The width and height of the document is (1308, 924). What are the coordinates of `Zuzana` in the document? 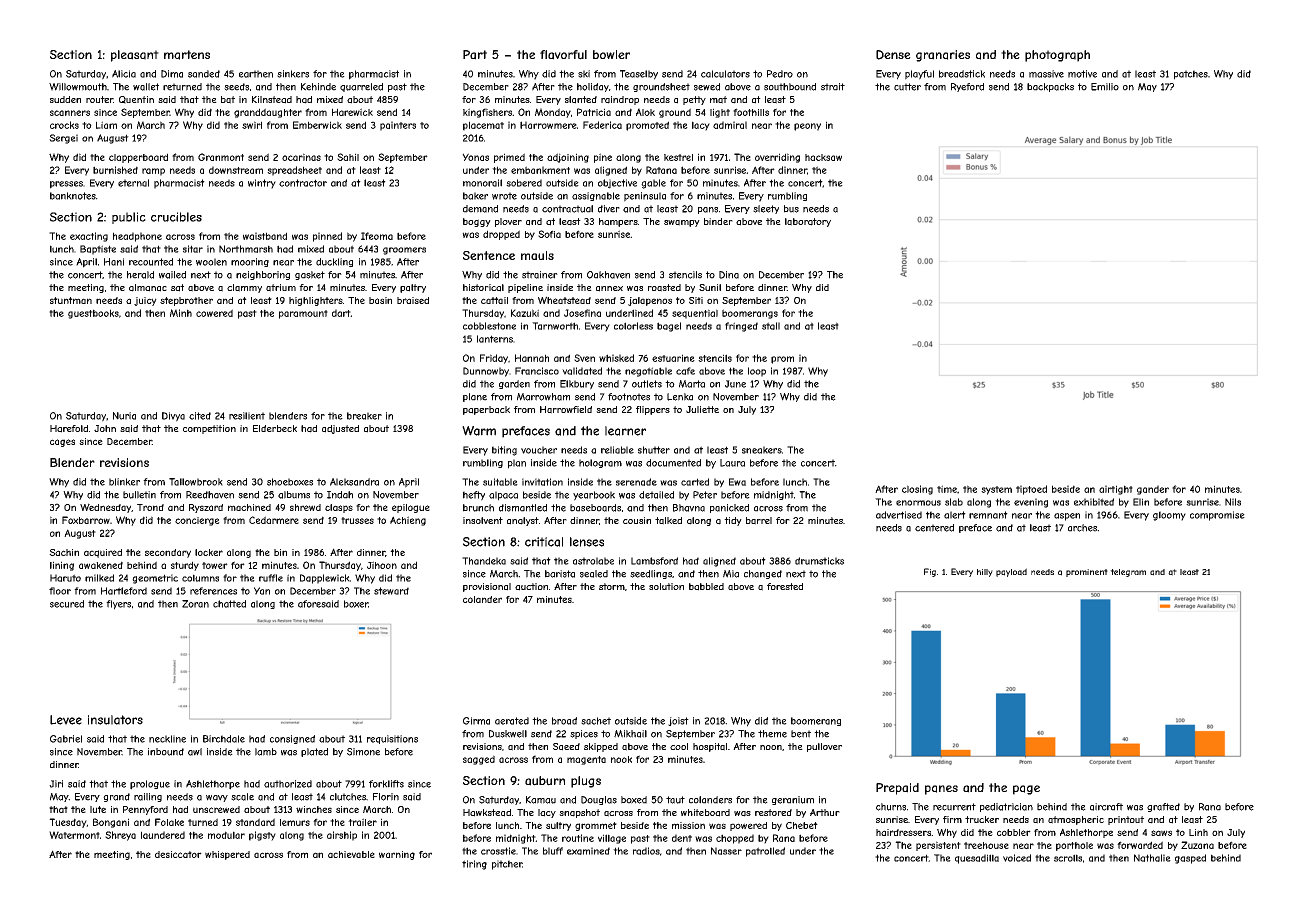 It's located at (1197, 845).
